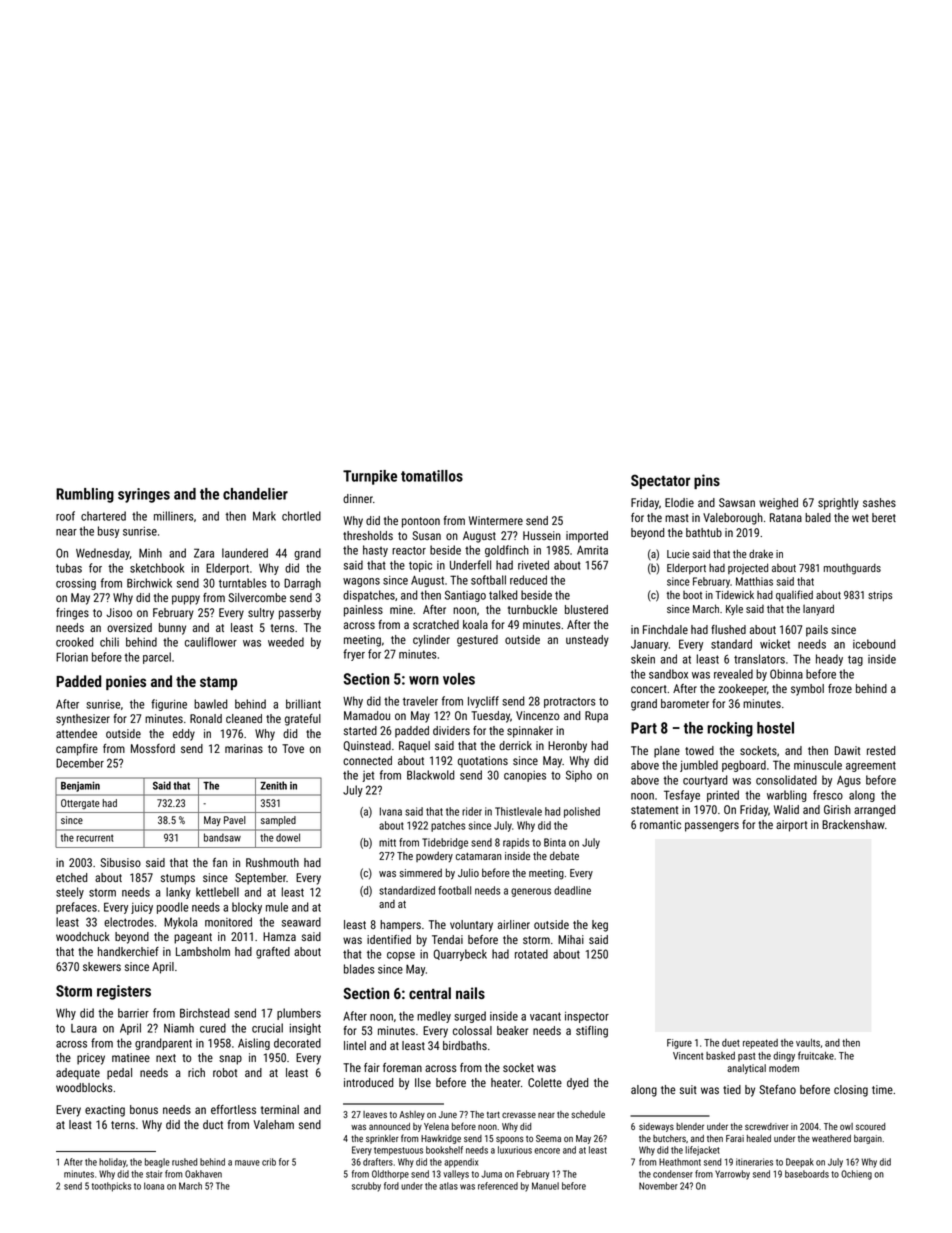 This screenshot has height=1233, width=952. I want to click on barometer, so click(685, 703).
